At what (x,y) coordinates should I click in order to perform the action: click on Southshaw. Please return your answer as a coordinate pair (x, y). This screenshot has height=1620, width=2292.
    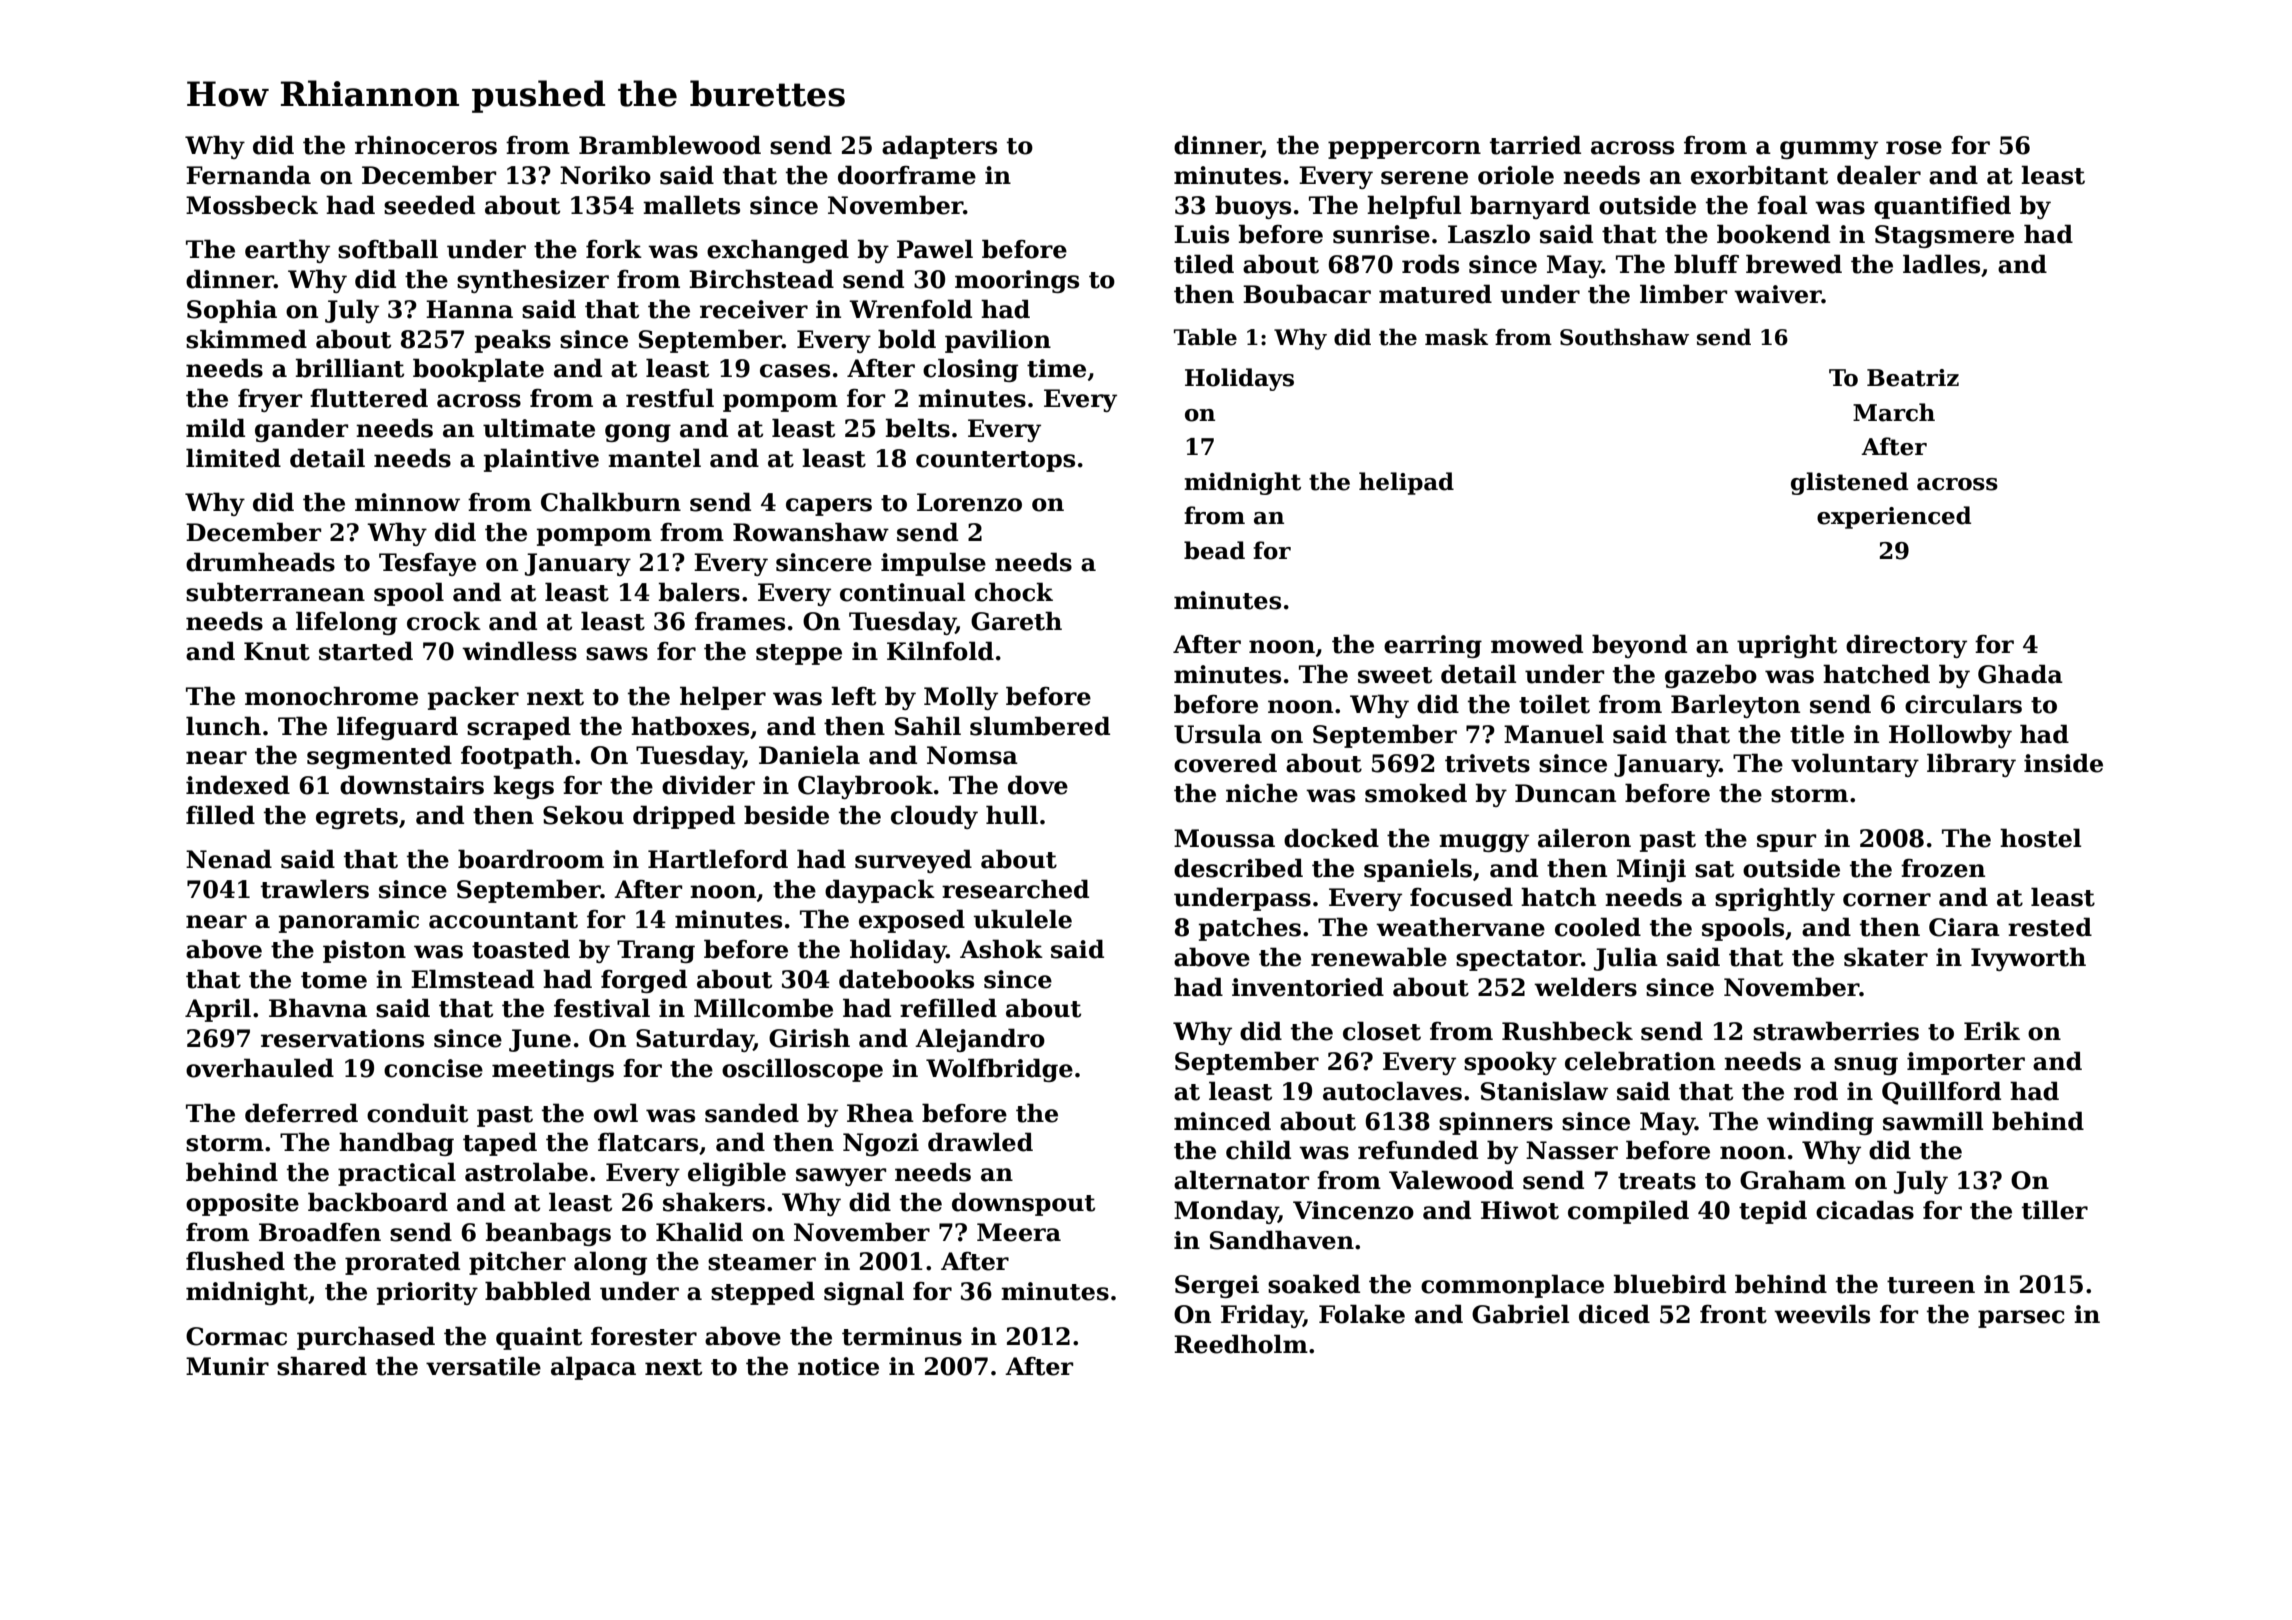
    Looking at the image, I should click on (1624, 337).
